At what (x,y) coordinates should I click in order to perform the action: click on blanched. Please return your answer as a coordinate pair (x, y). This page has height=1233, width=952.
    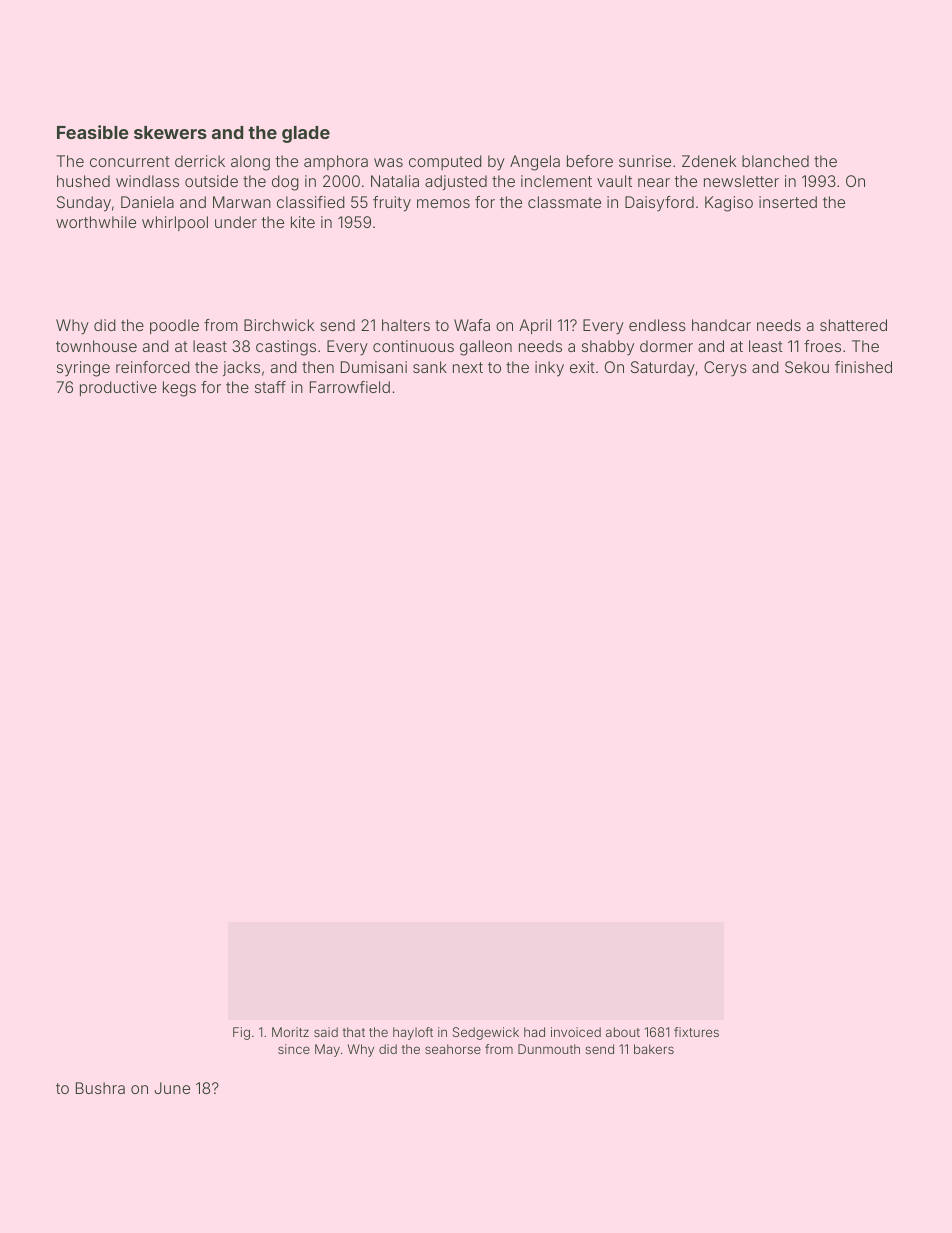
    Looking at the image, I should click on (775, 161).
